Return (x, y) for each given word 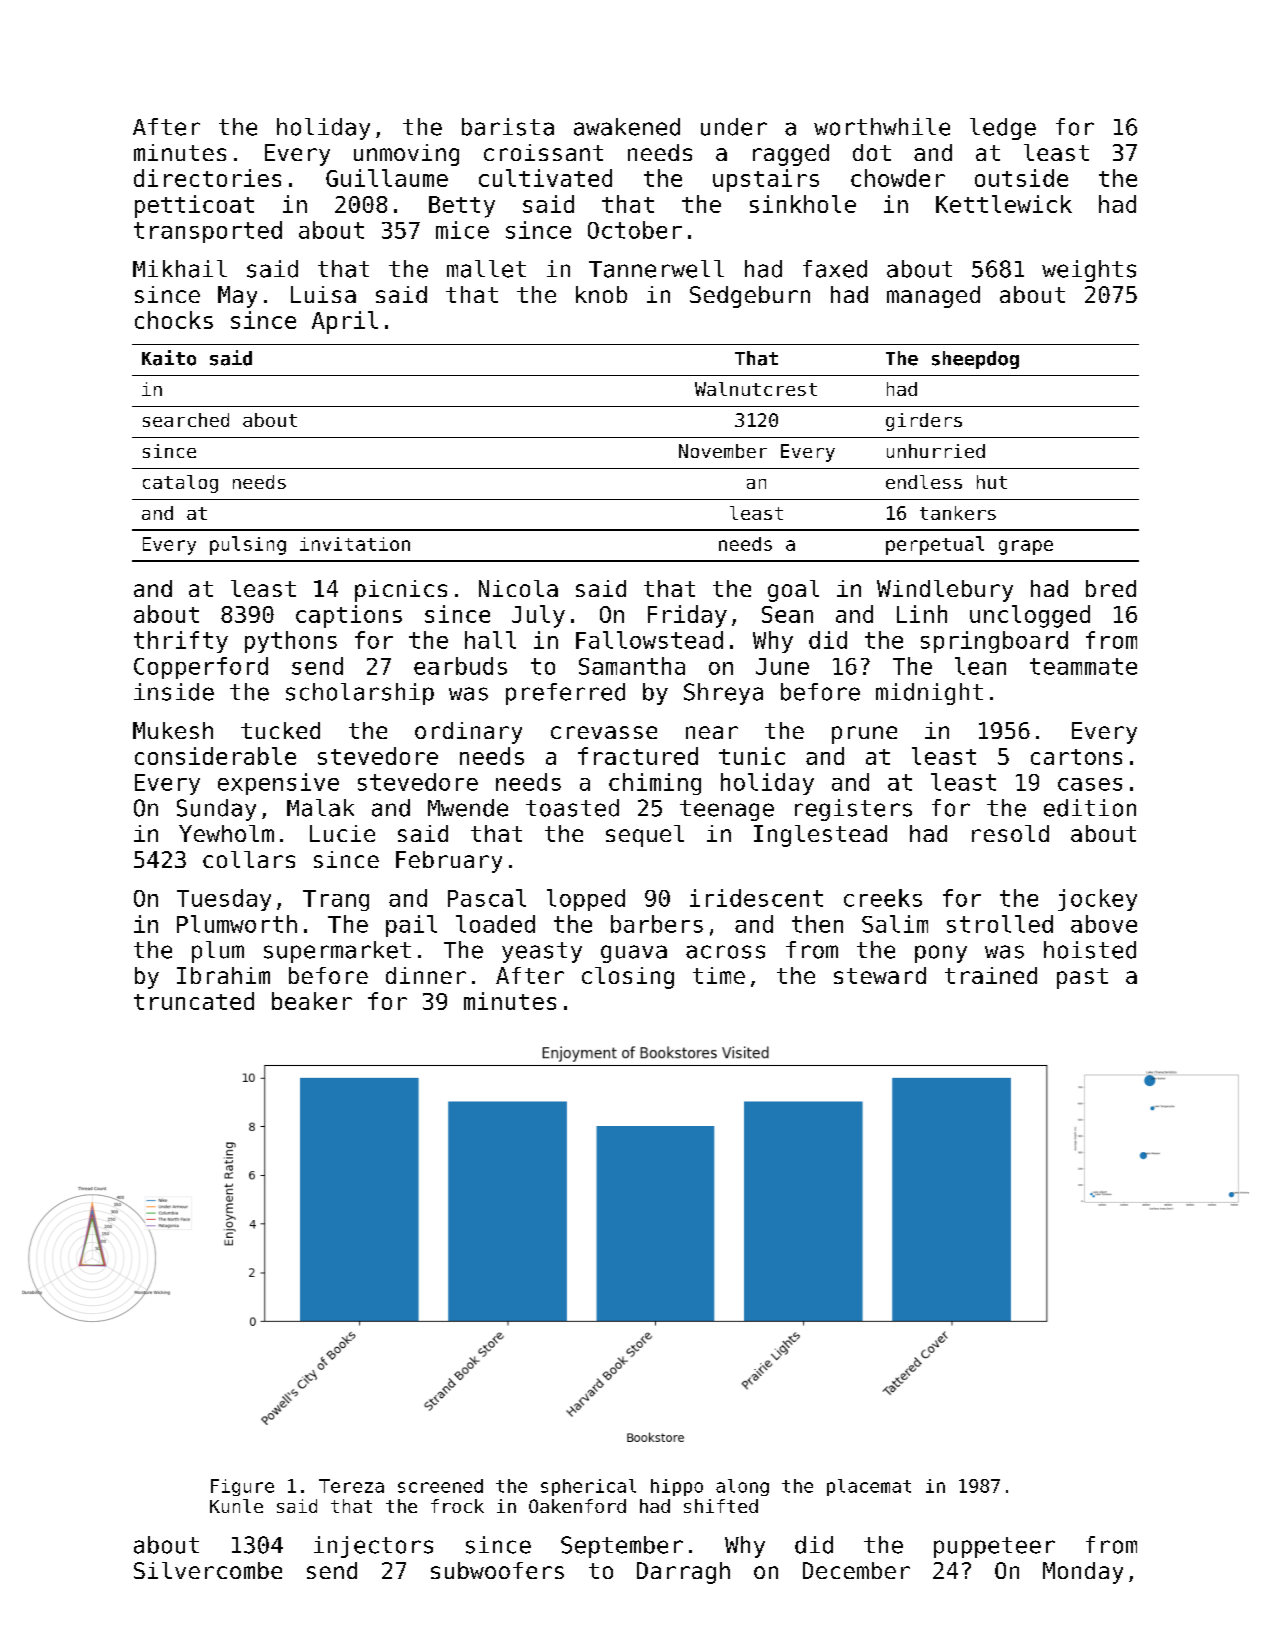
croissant (543, 152)
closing (628, 978)
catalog (180, 484)
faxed (835, 269)
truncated (194, 1001)
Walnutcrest (756, 389)
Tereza (351, 1486)
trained (991, 975)
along (742, 1487)
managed (933, 297)
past (1082, 978)
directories (207, 178)
